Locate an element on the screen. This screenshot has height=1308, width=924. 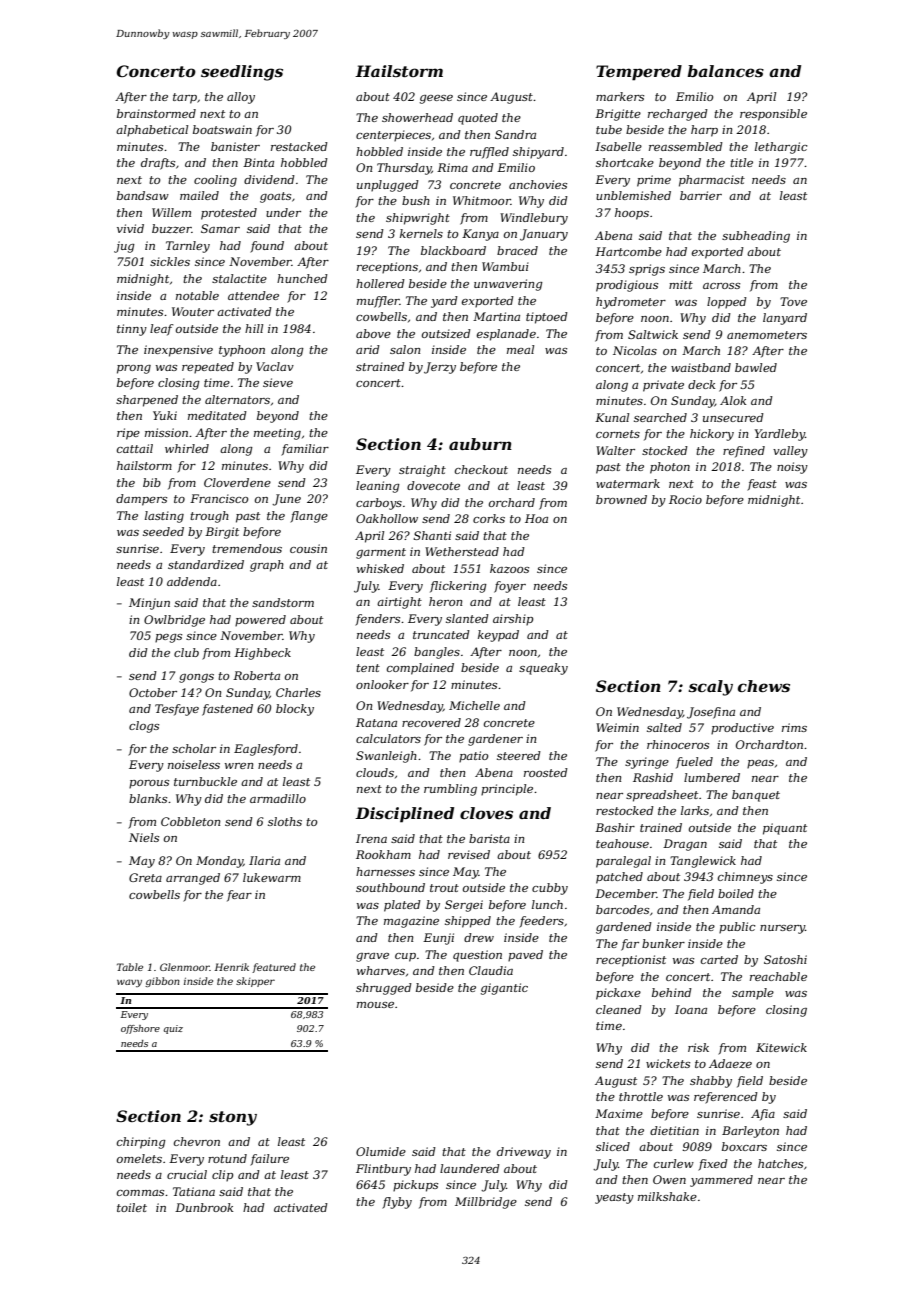
alloy is located at coordinates (241, 98).
